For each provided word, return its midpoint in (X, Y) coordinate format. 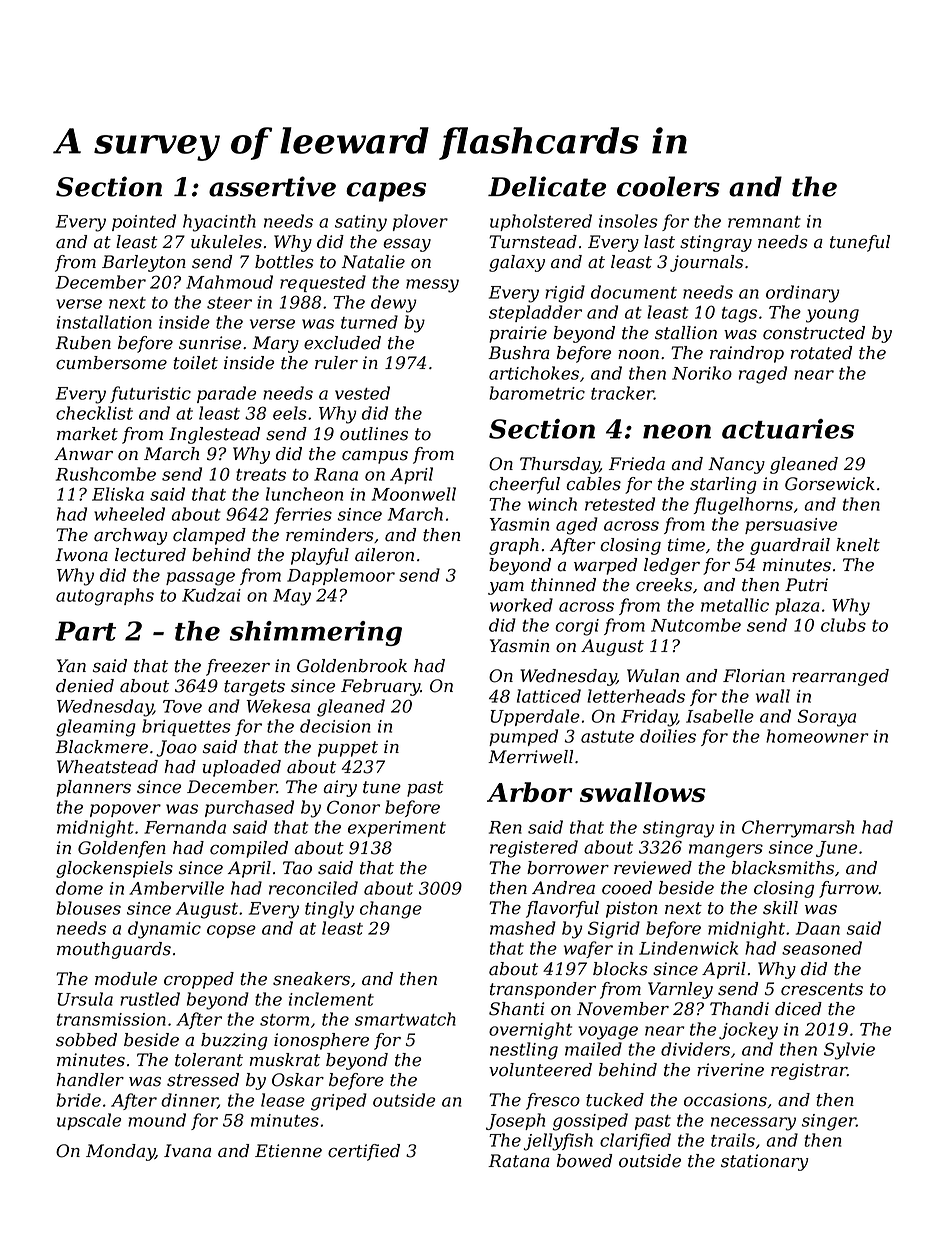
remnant (764, 222)
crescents (822, 989)
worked (521, 605)
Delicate (547, 186)
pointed (144, 222)
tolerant (209, 1060)
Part (85, 631)
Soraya (826, 718)
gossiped (590, 1122)
